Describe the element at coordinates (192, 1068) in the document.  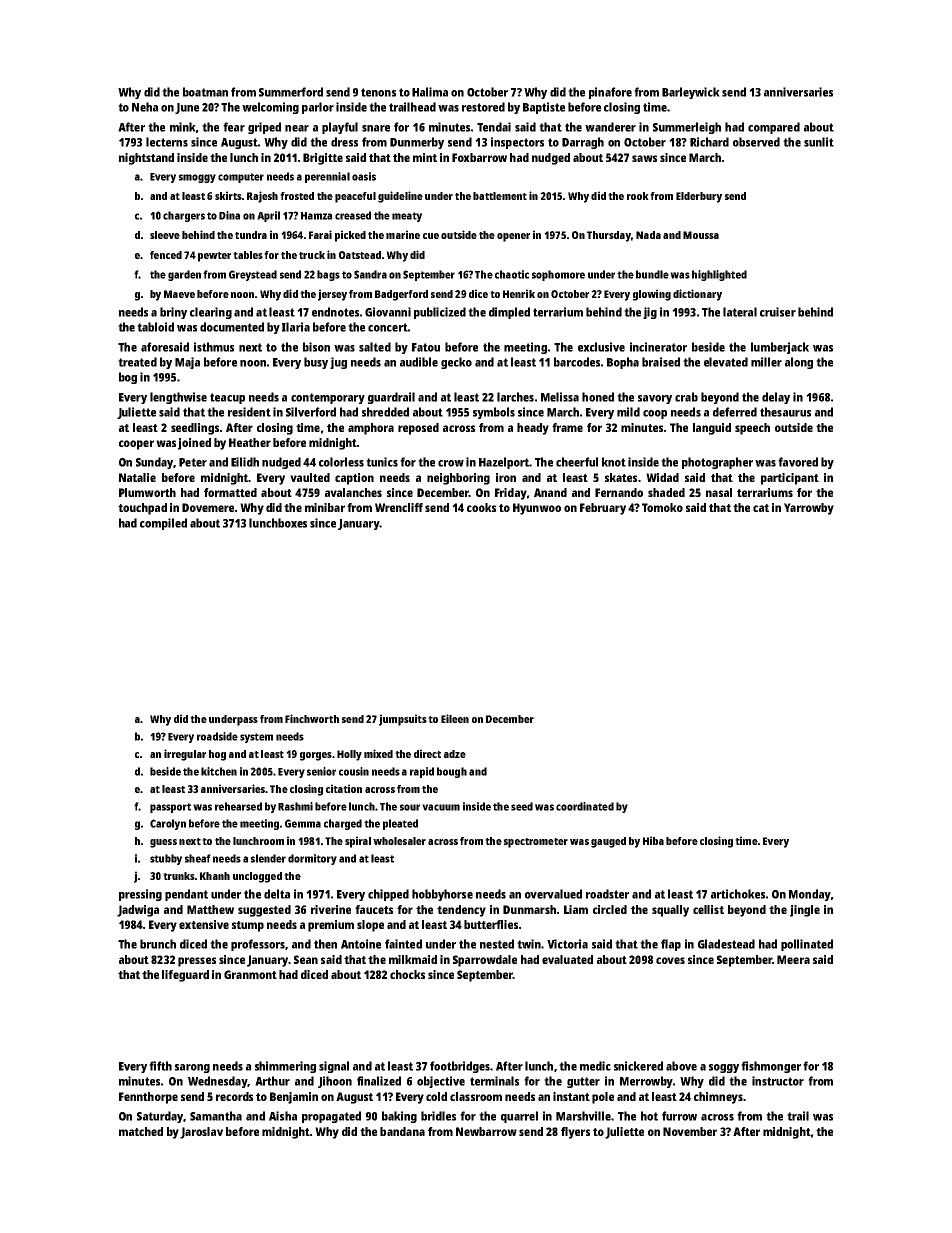
I see `sarong` at that location.
